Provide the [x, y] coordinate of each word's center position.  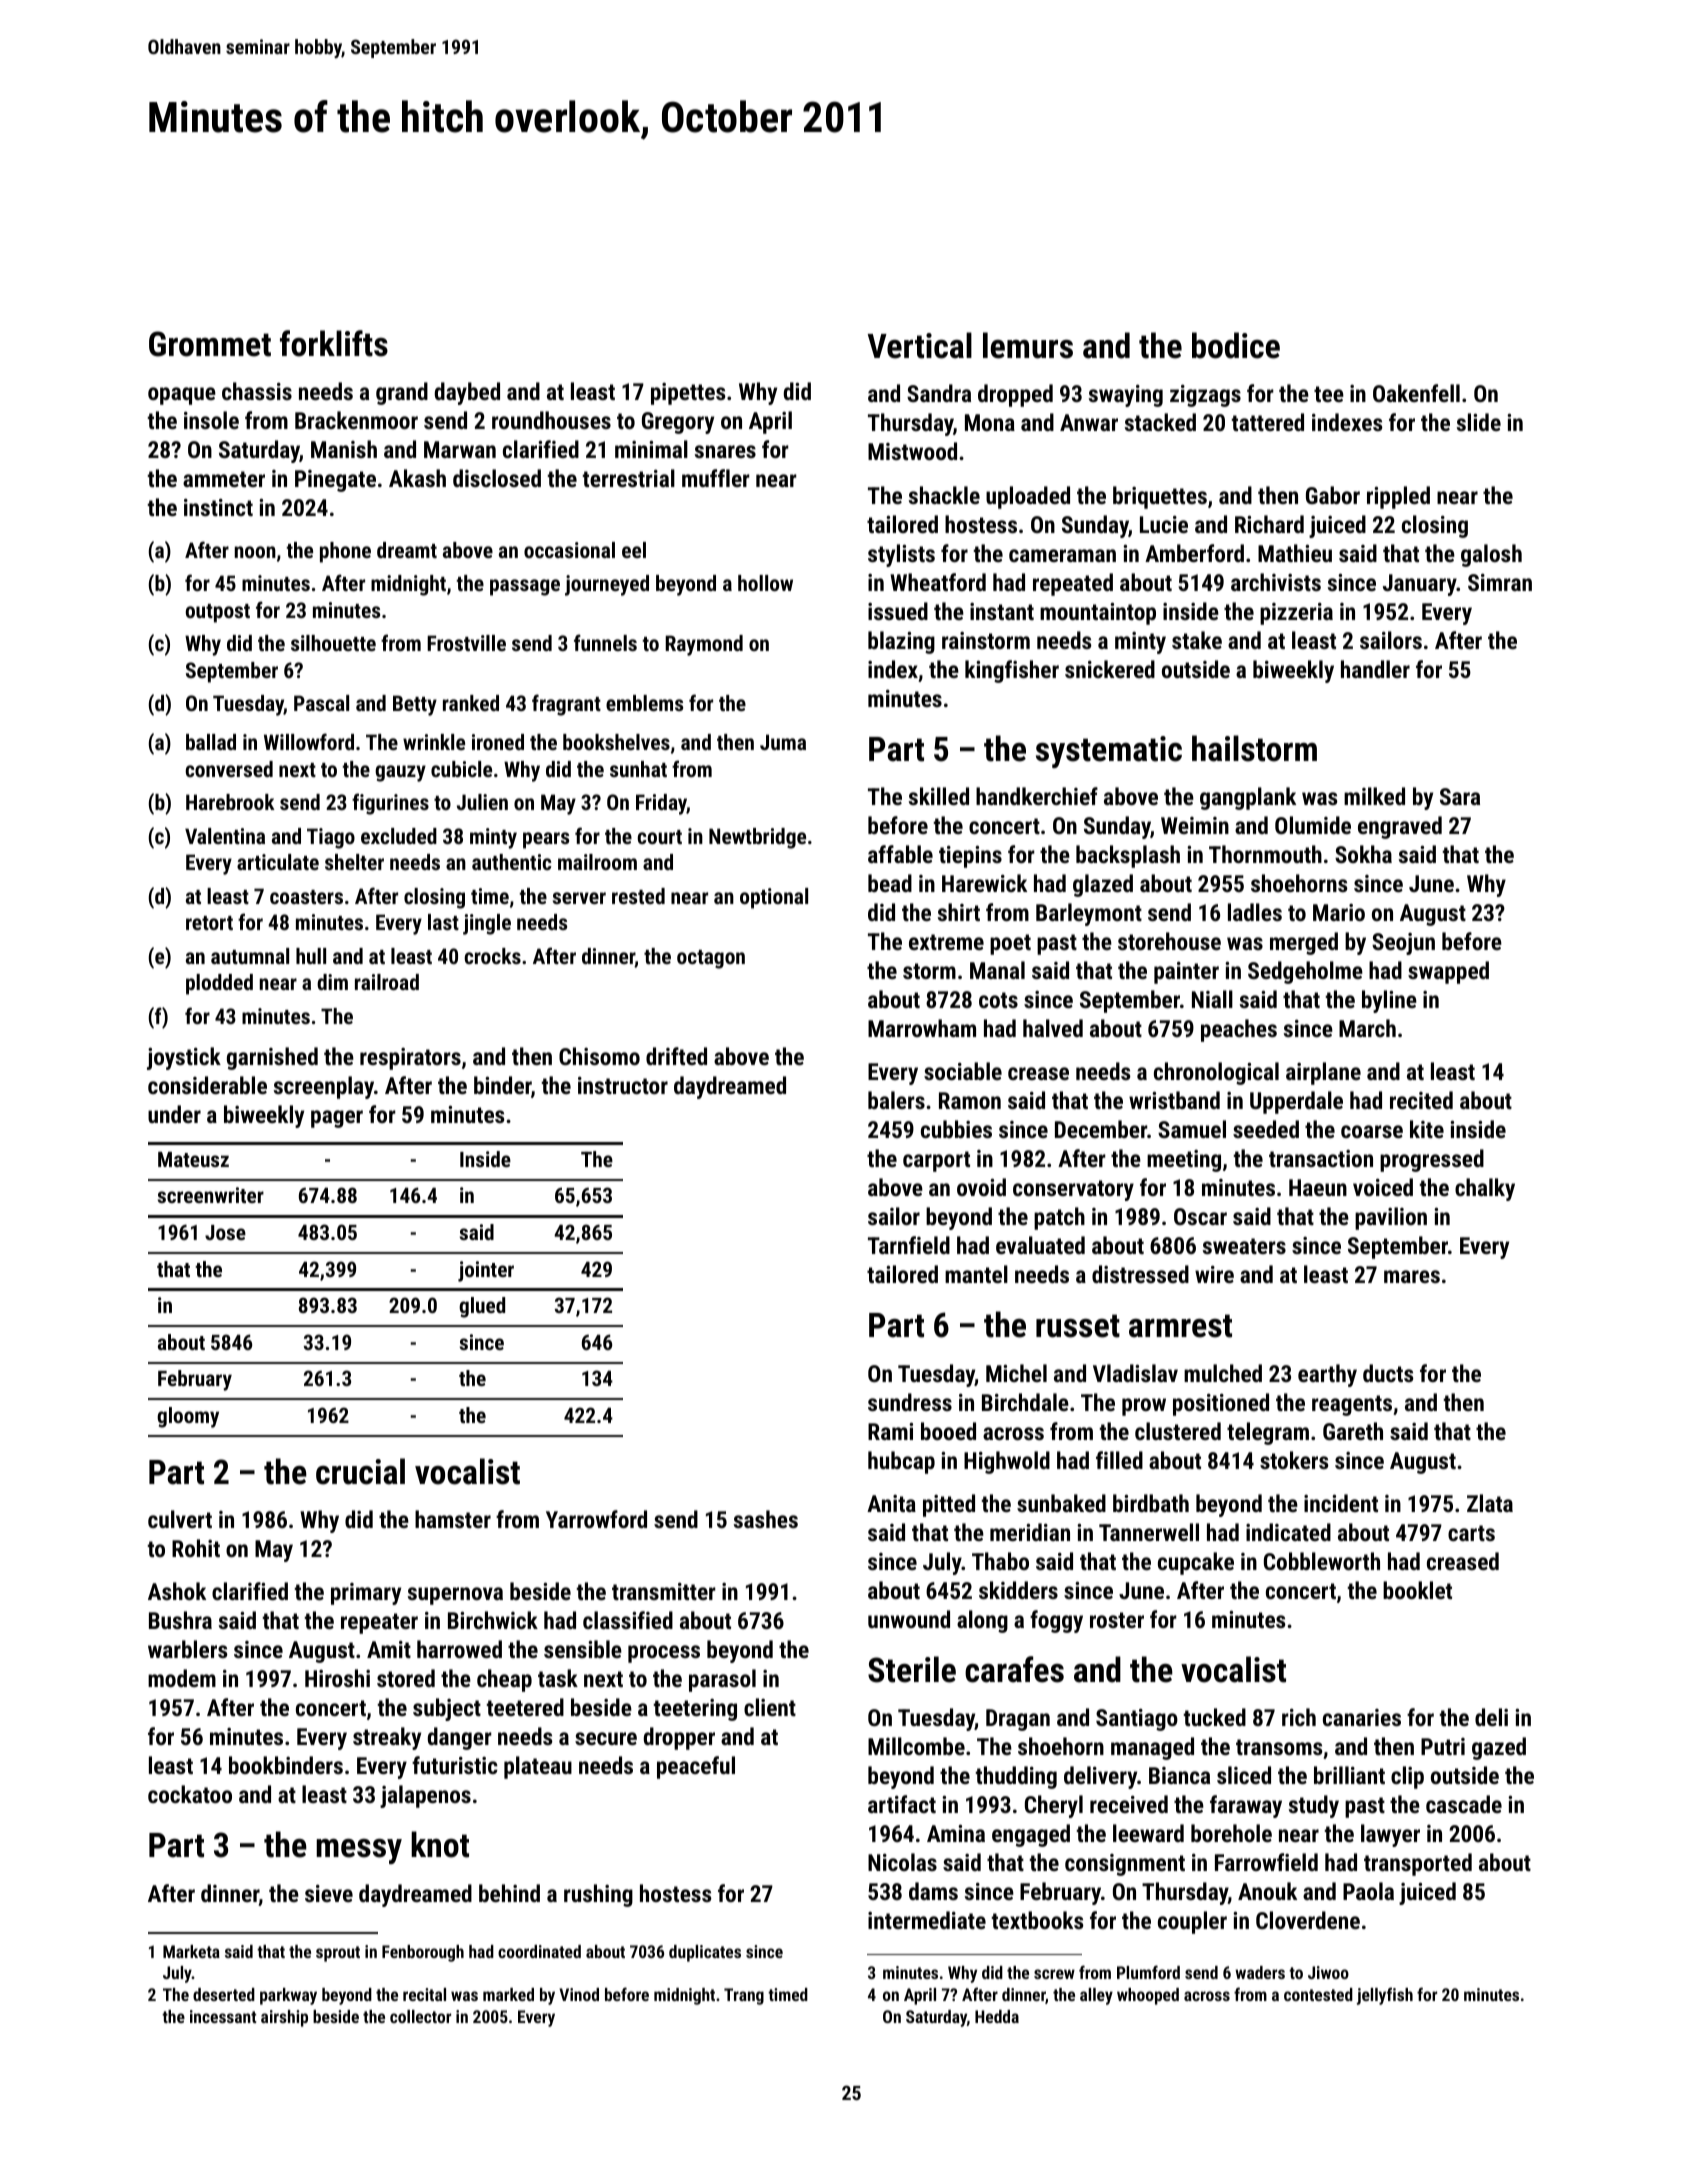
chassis [257, 391]
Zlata [1490, 1503]
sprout [338, 1954]
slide [1479, 422]
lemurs [1028, 345]
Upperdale [1296, 1102]
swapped [1448, 972]
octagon [711, 959]
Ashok [177, 1591]
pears [546, 840]
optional [774, 898]
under [174, 1114]
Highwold [1007, 1462]
